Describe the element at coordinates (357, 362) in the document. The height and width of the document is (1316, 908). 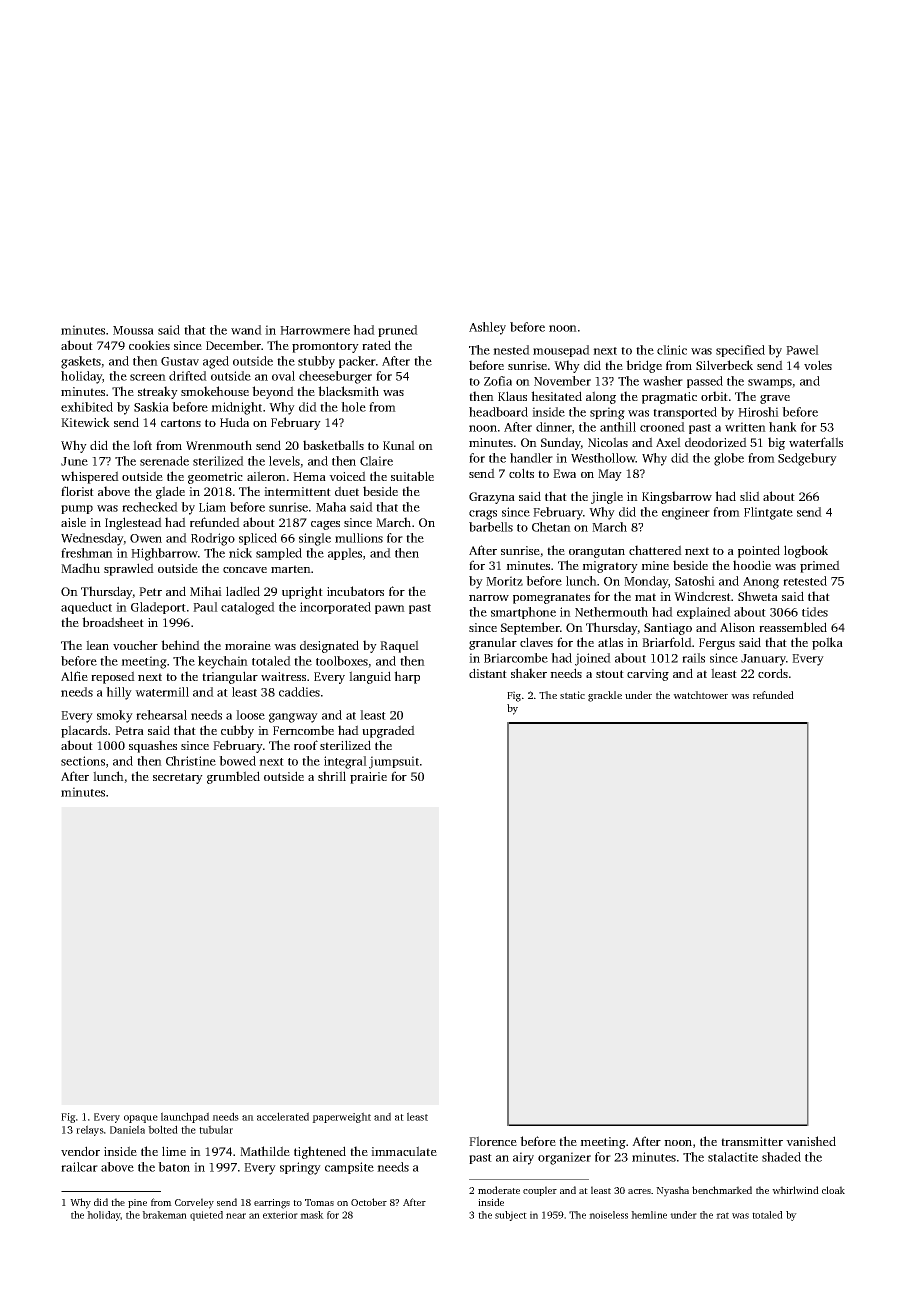
I see `packer` at that location.
